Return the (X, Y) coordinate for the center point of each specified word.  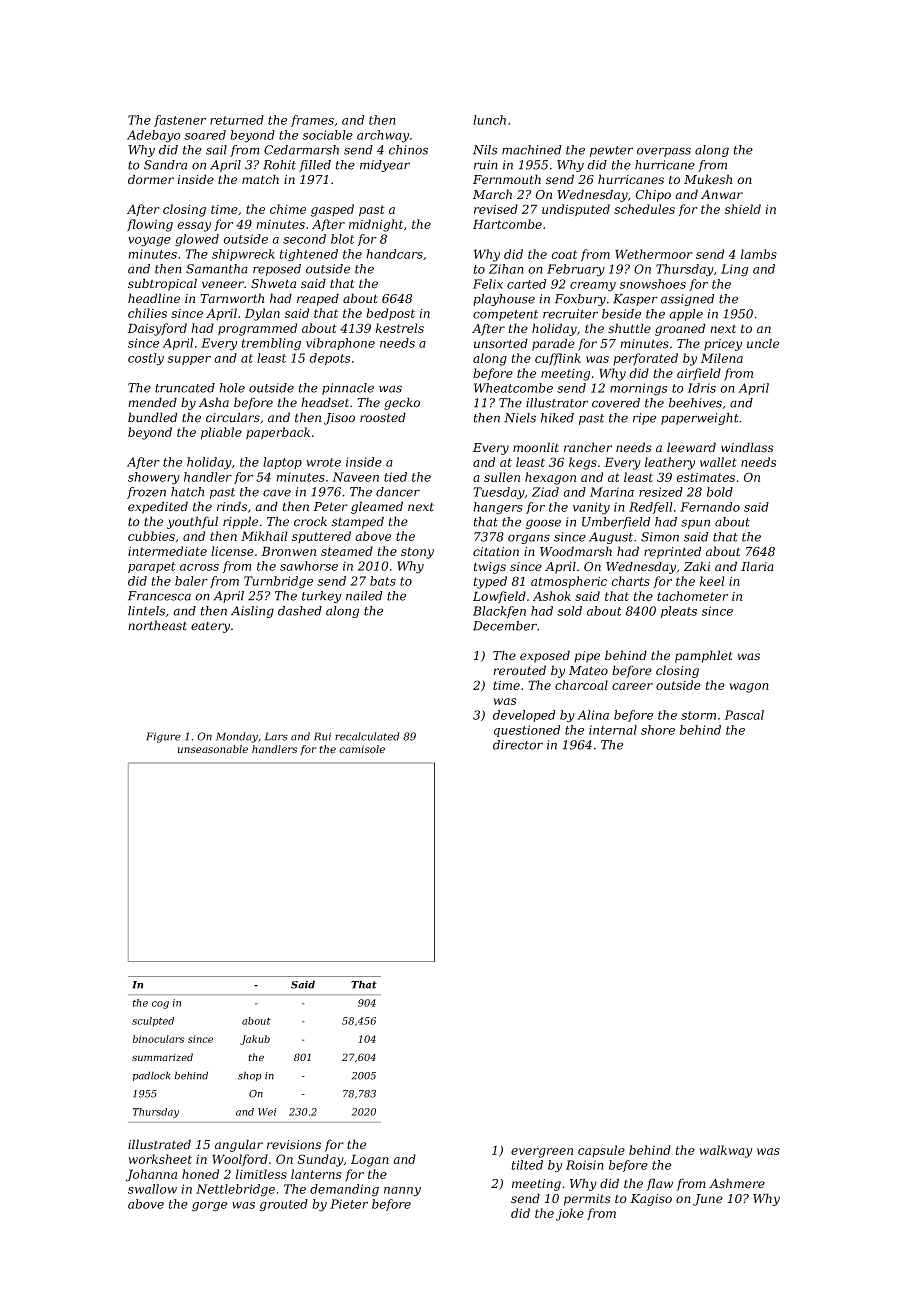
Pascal (744, 715)
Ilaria (757, 566)
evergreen (542, 1153)
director (518, 745)
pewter (611, 151)
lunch (489, 120)
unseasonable (213, 749)
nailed (364, 596)
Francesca (159, 596)
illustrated (159, 1144)
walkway (725, 1151)
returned (237, 120)
